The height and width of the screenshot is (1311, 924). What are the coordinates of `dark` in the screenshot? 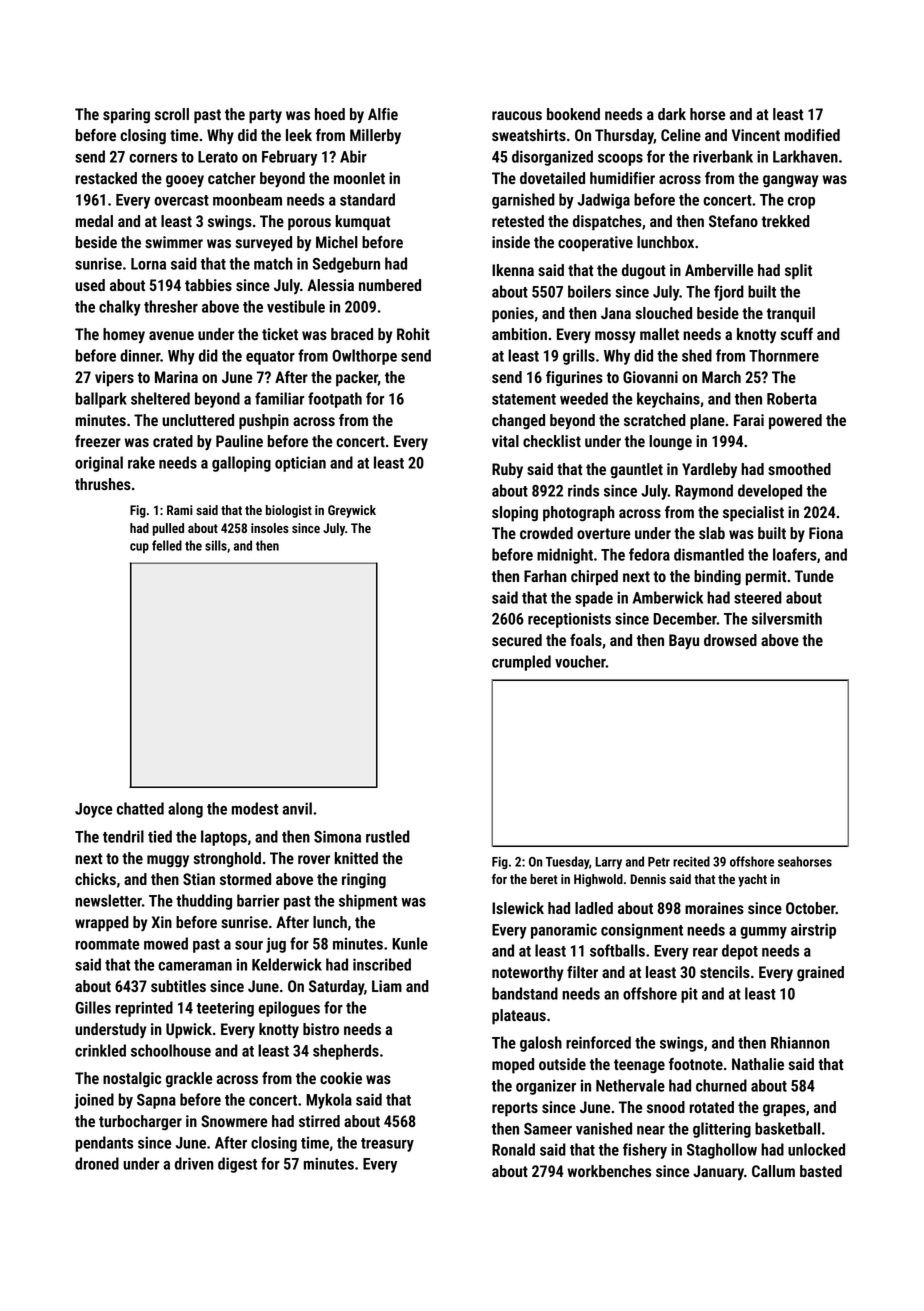 It's located at (672, 114).
